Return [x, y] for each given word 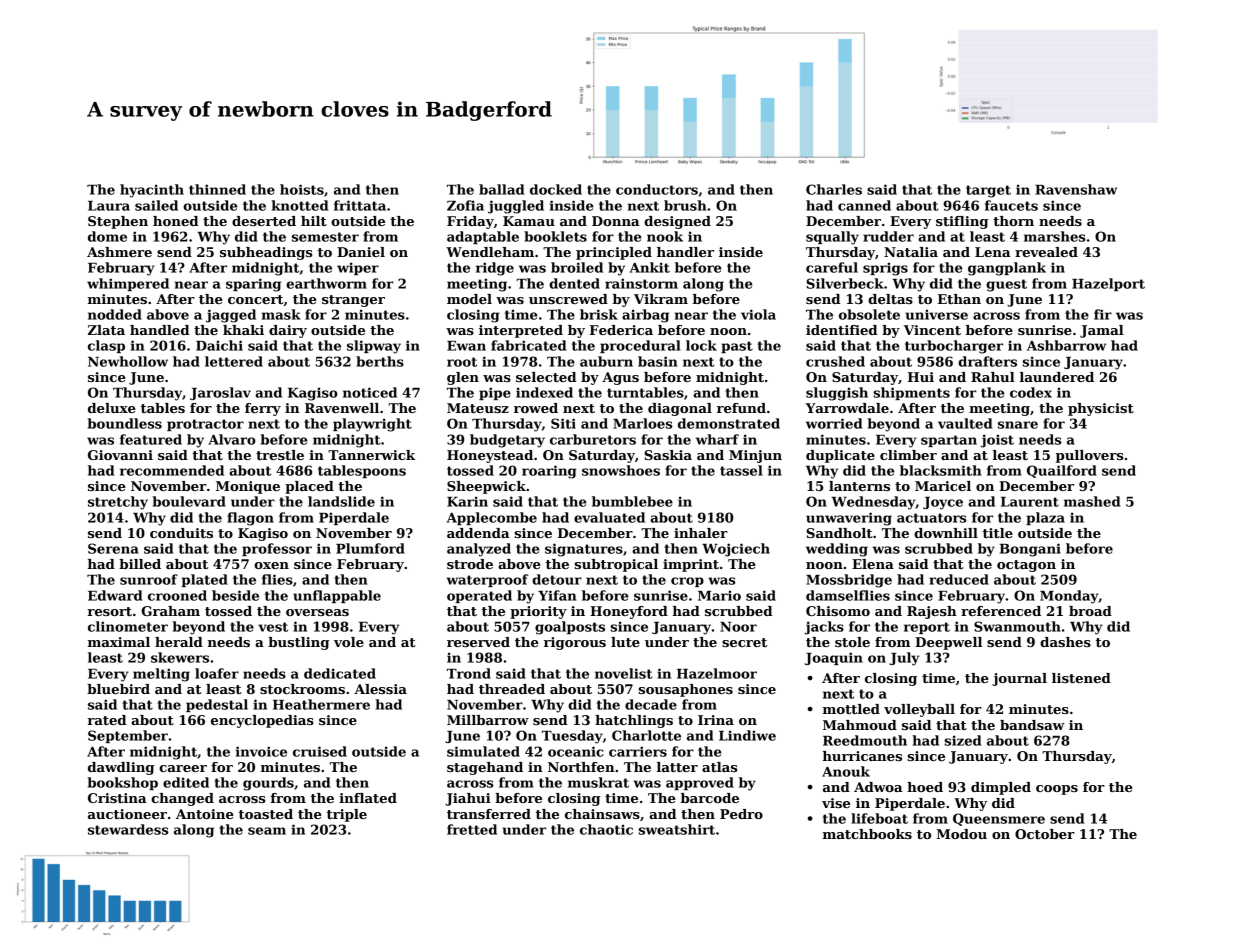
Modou [962, 834]
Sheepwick [486, 487]
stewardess [128, 829]
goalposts [570, 628]
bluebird [118, 689]
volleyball [919, 710]
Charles [834, 189]
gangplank [1007, 269]
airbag [645, 316]
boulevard [189, 501]
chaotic [606, 829]
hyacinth [152, 191]
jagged [231, 316]
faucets [1011, 205]
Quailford [1062, 471]
